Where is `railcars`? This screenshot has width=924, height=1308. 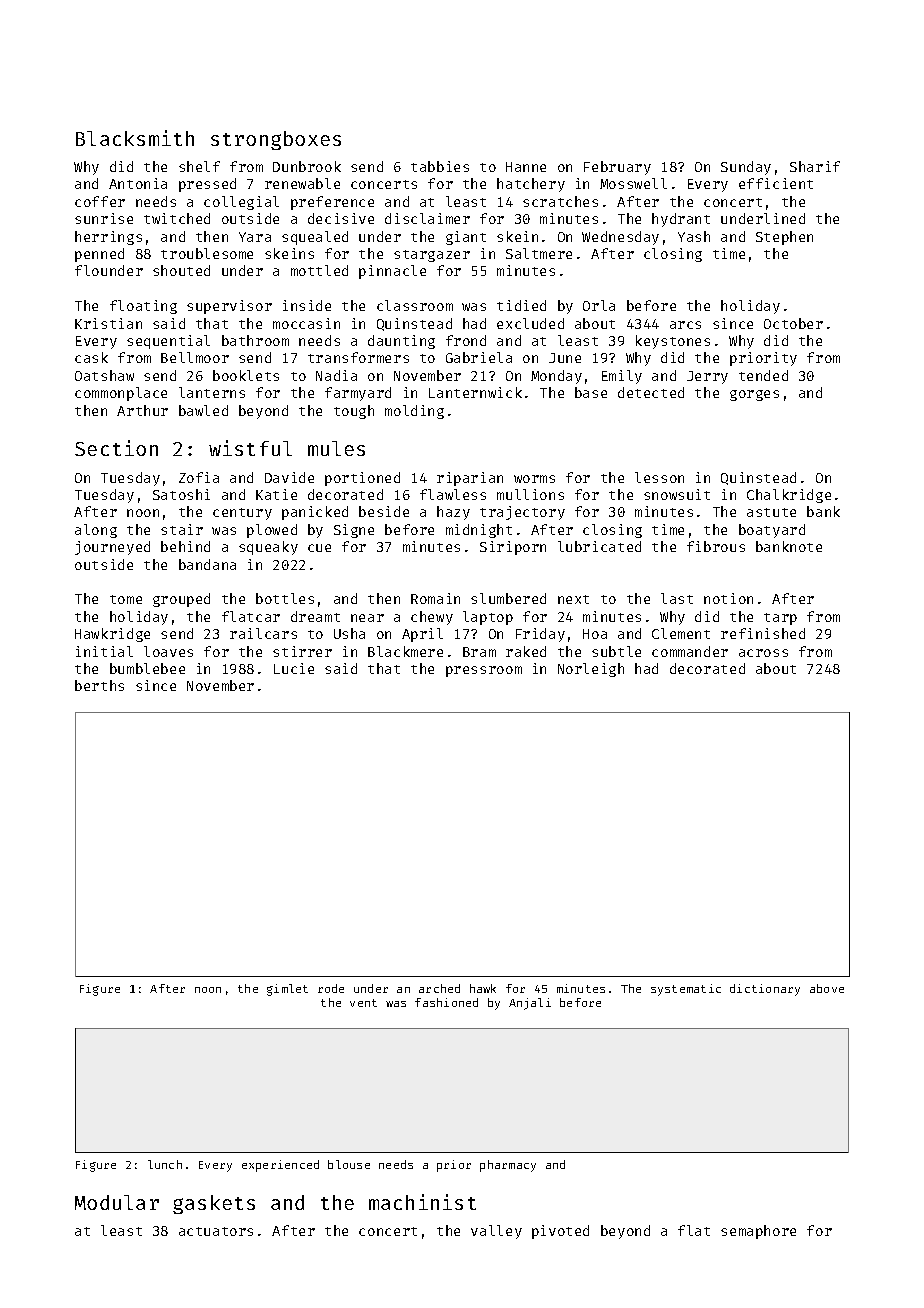 railcars is located at coordinates (263, 633).
